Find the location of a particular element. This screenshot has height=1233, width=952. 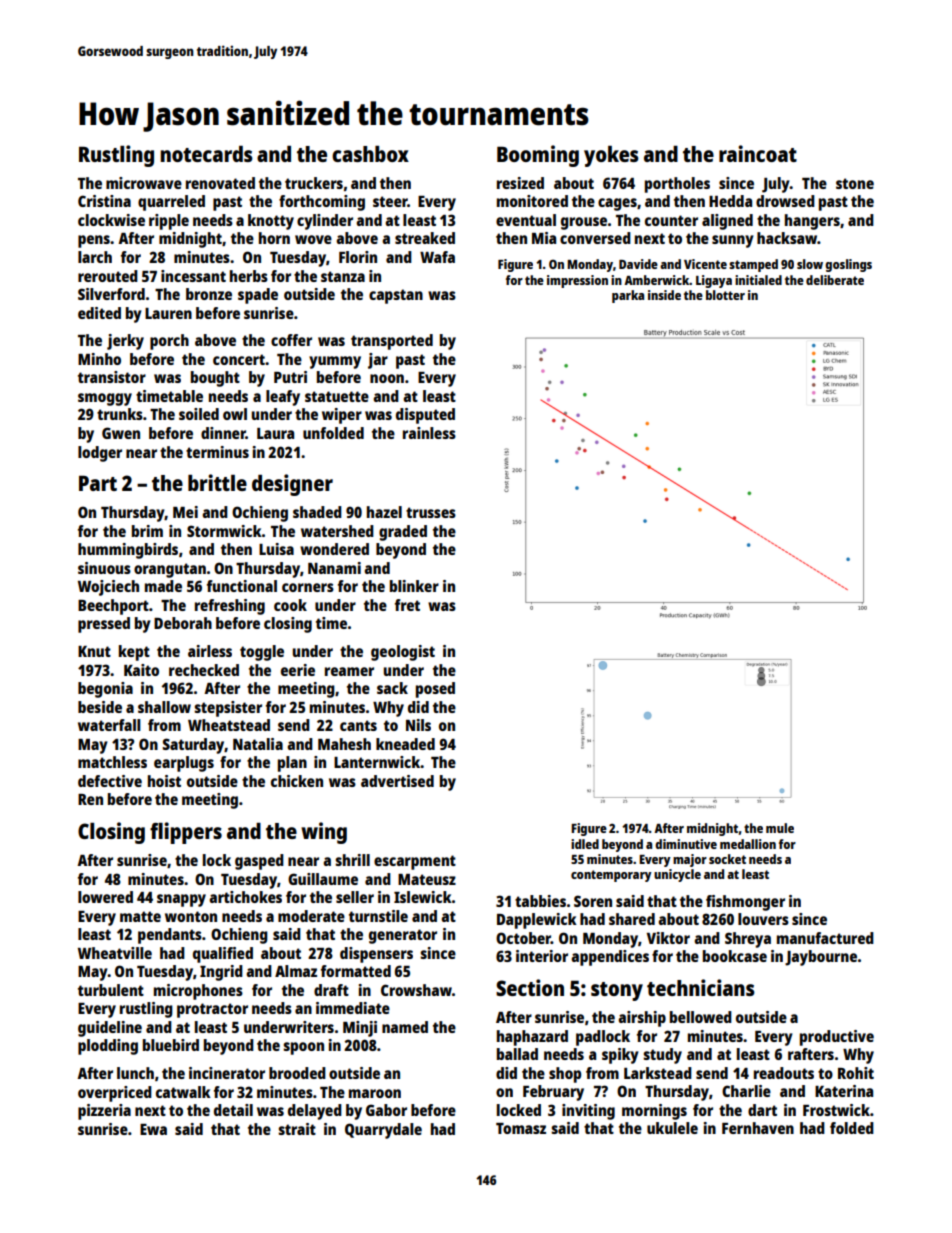

notecards is located at coordinates (206, 154).
